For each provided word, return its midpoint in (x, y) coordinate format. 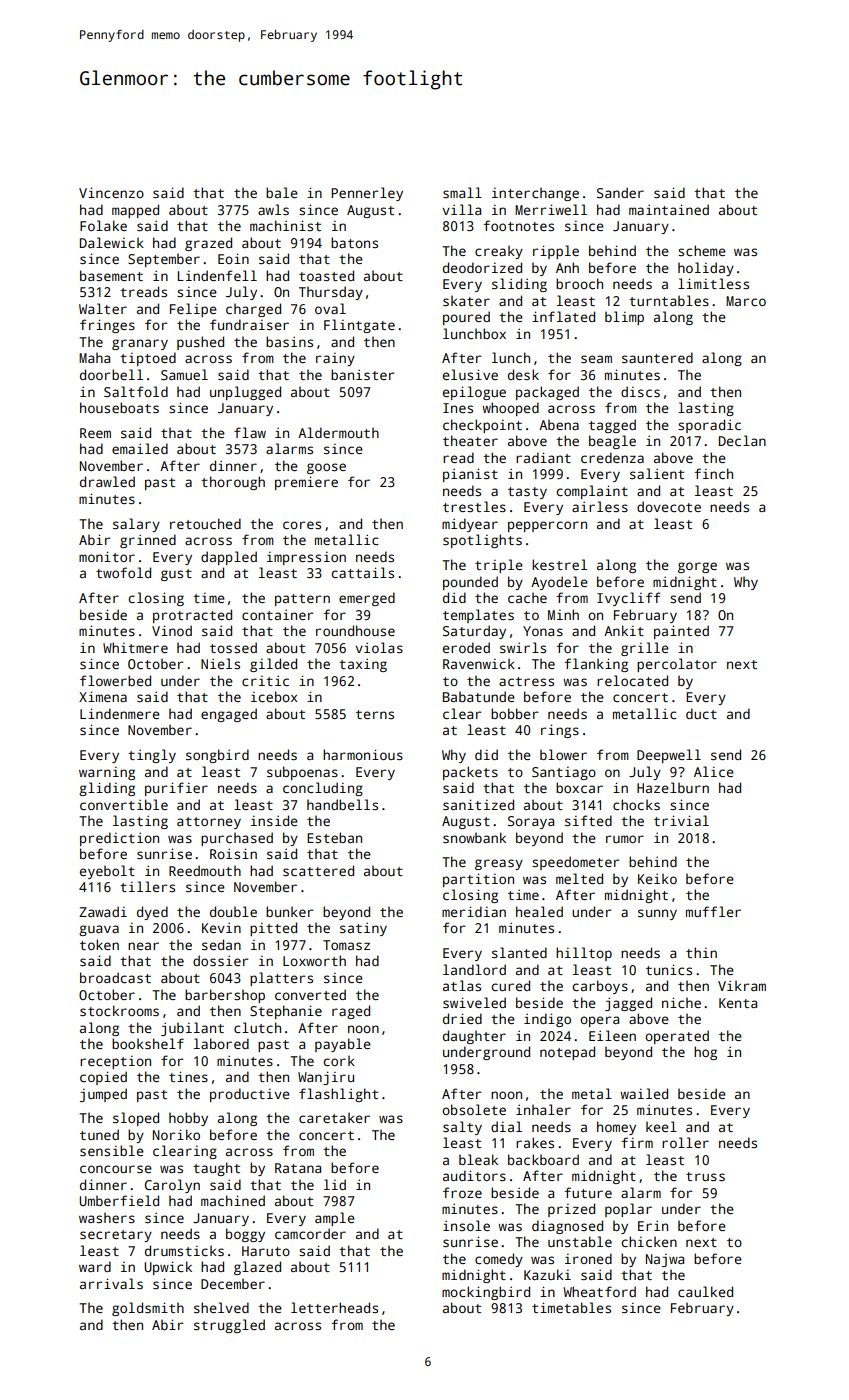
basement (111, 275)
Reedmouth (205, 870)
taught (216, 1169)
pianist (470, 475)
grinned (148, 541)
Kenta (738, 1003)
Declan (742, 440)
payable (343, 1045)
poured (466, 318)
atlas (462, 985)
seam (596, 359)
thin (701, 952)
